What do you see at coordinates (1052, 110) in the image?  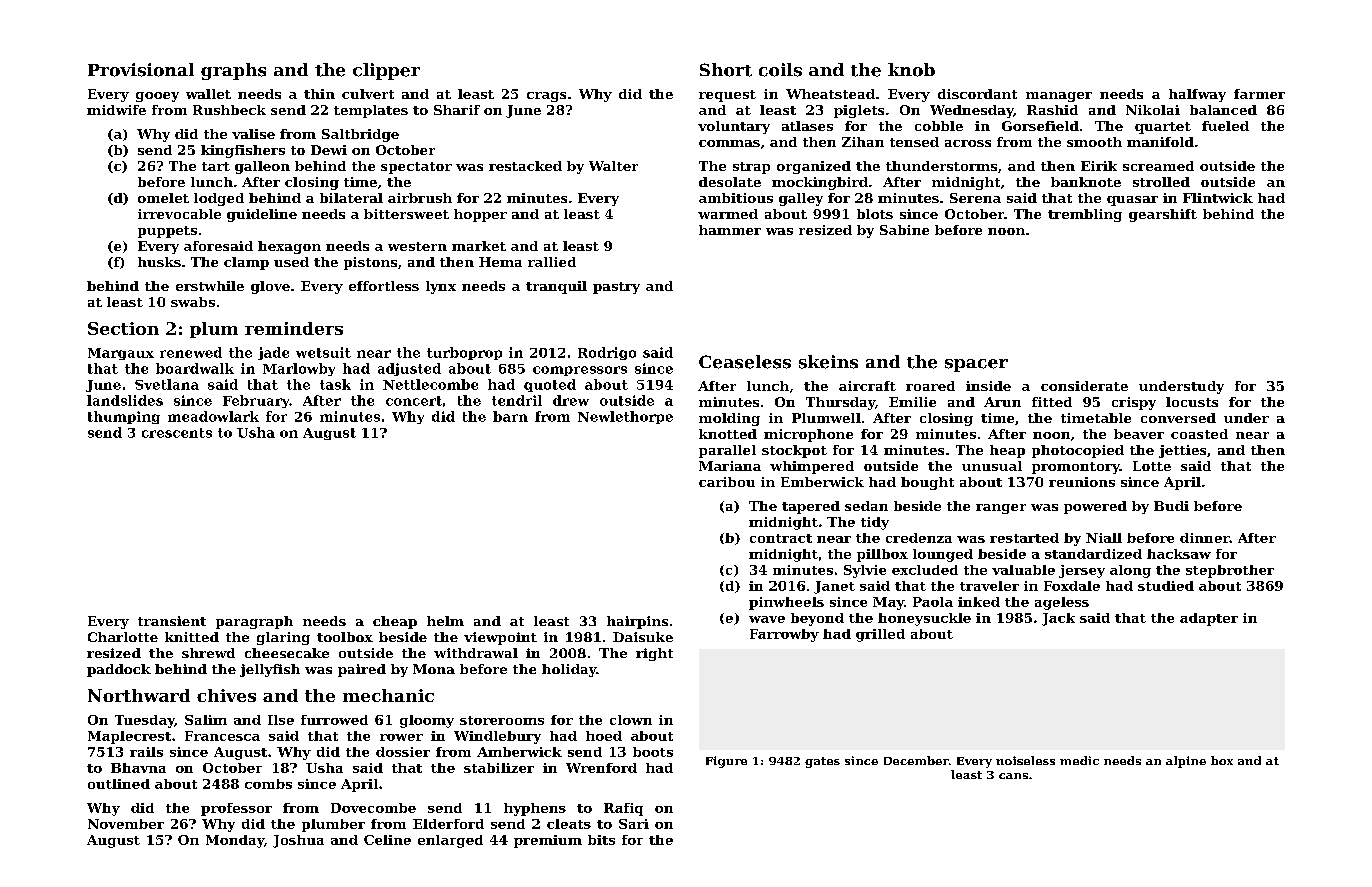 I see `Rashid` at bounding box center [1052, 110].
